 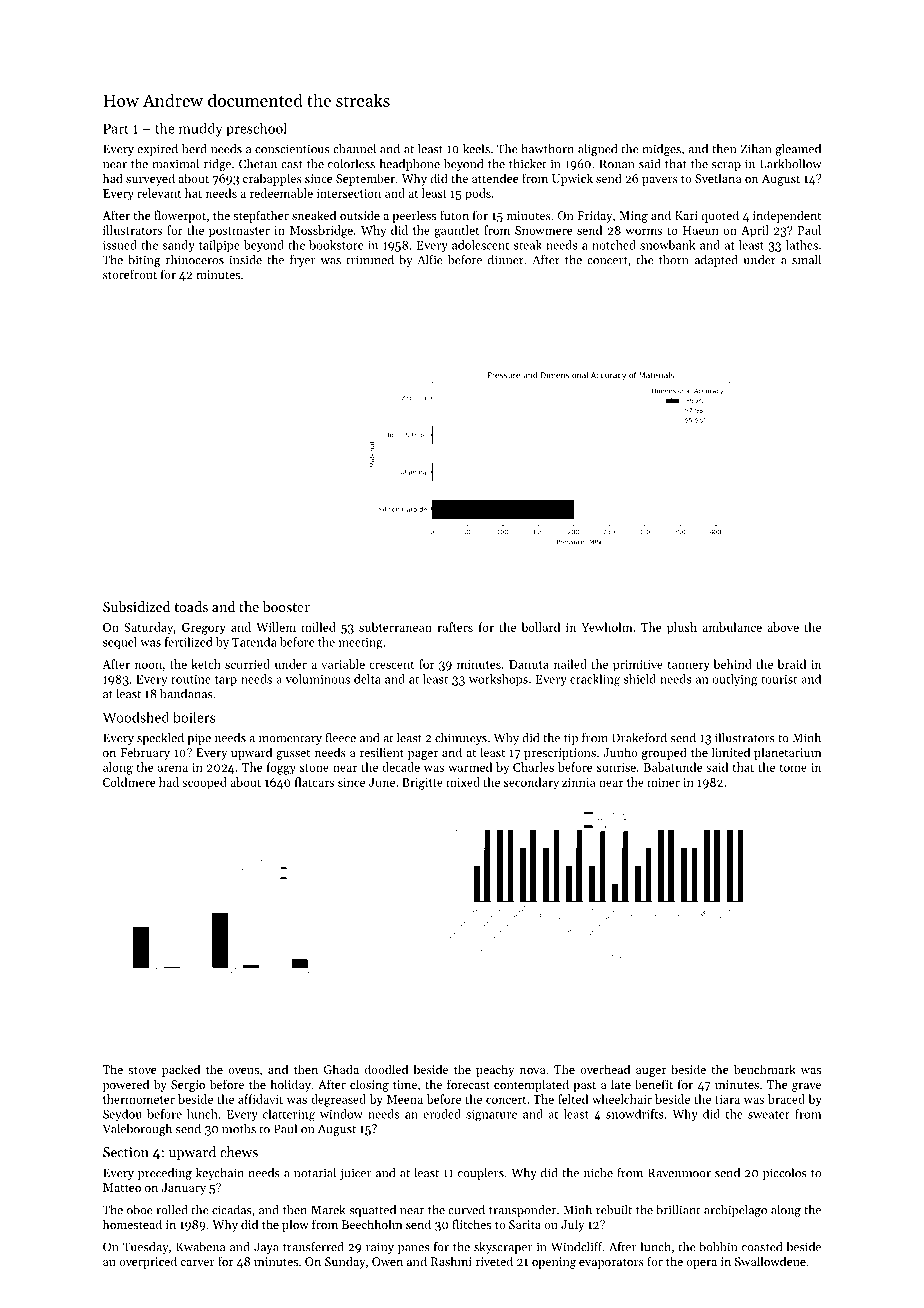 What do you see at coordinates (401, 767) in the screenshot?
I see `decade` at bounding box center [401, 767].
